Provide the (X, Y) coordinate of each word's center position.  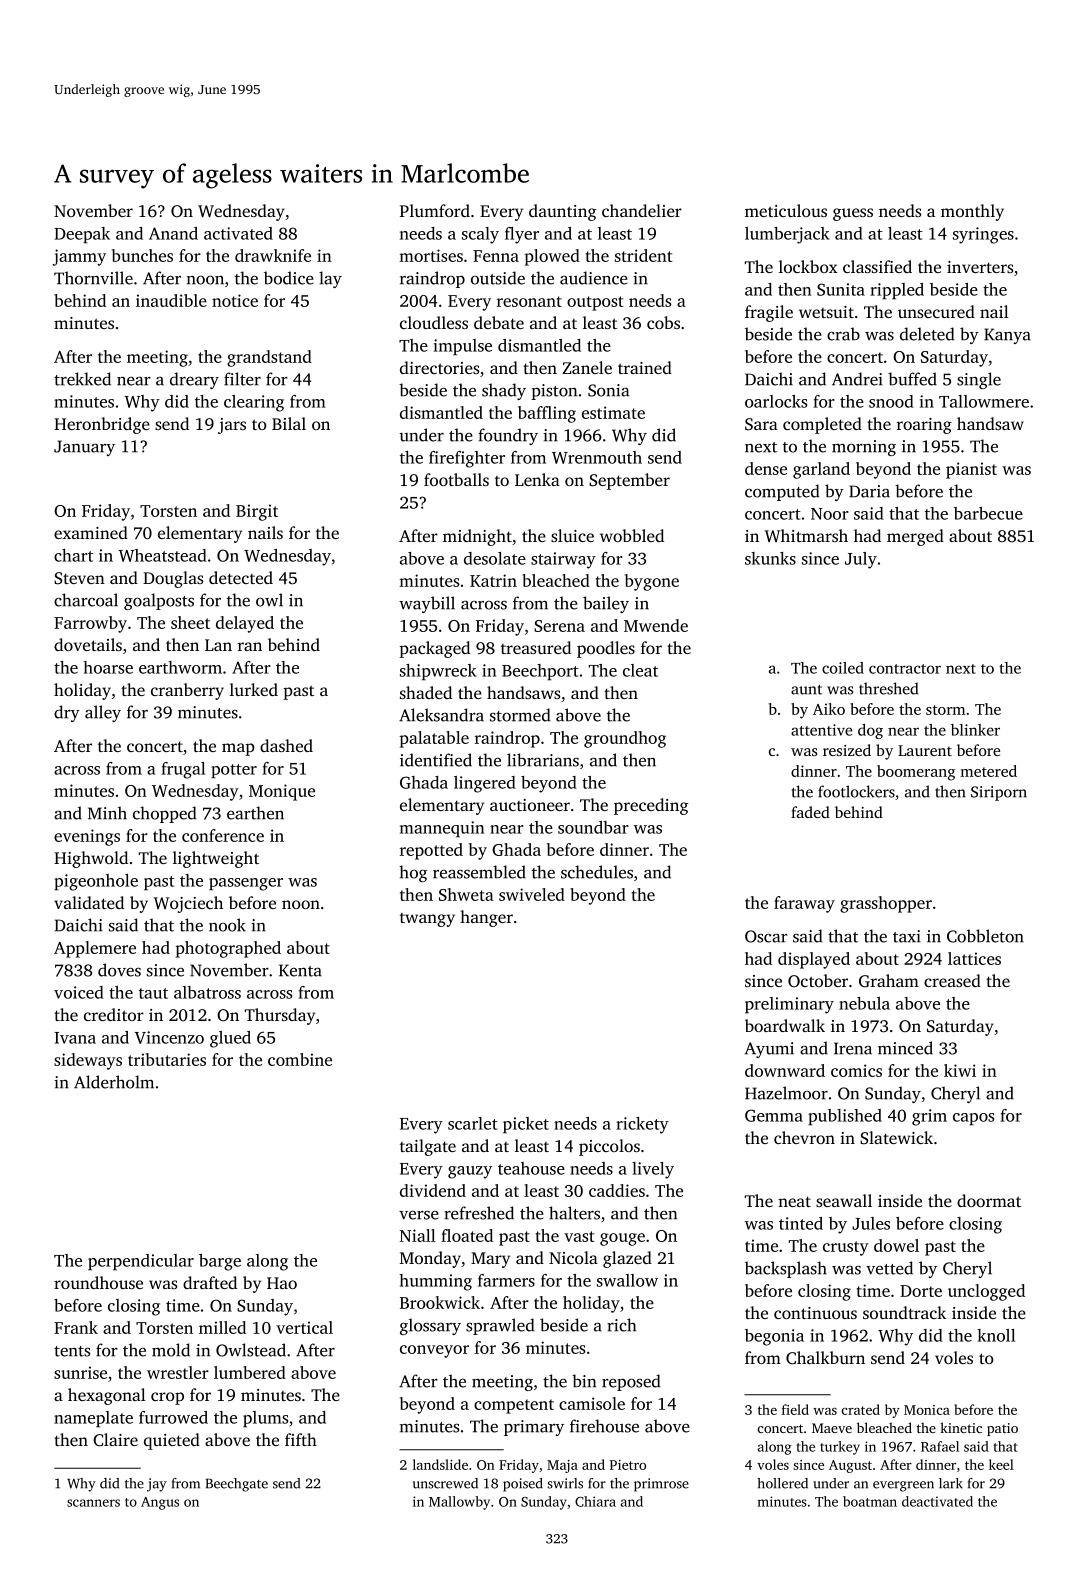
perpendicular (141, 1262)
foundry (508, 436)
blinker (975, 730)
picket (526, 1125)
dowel (896, 1245)
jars (232, 426)
